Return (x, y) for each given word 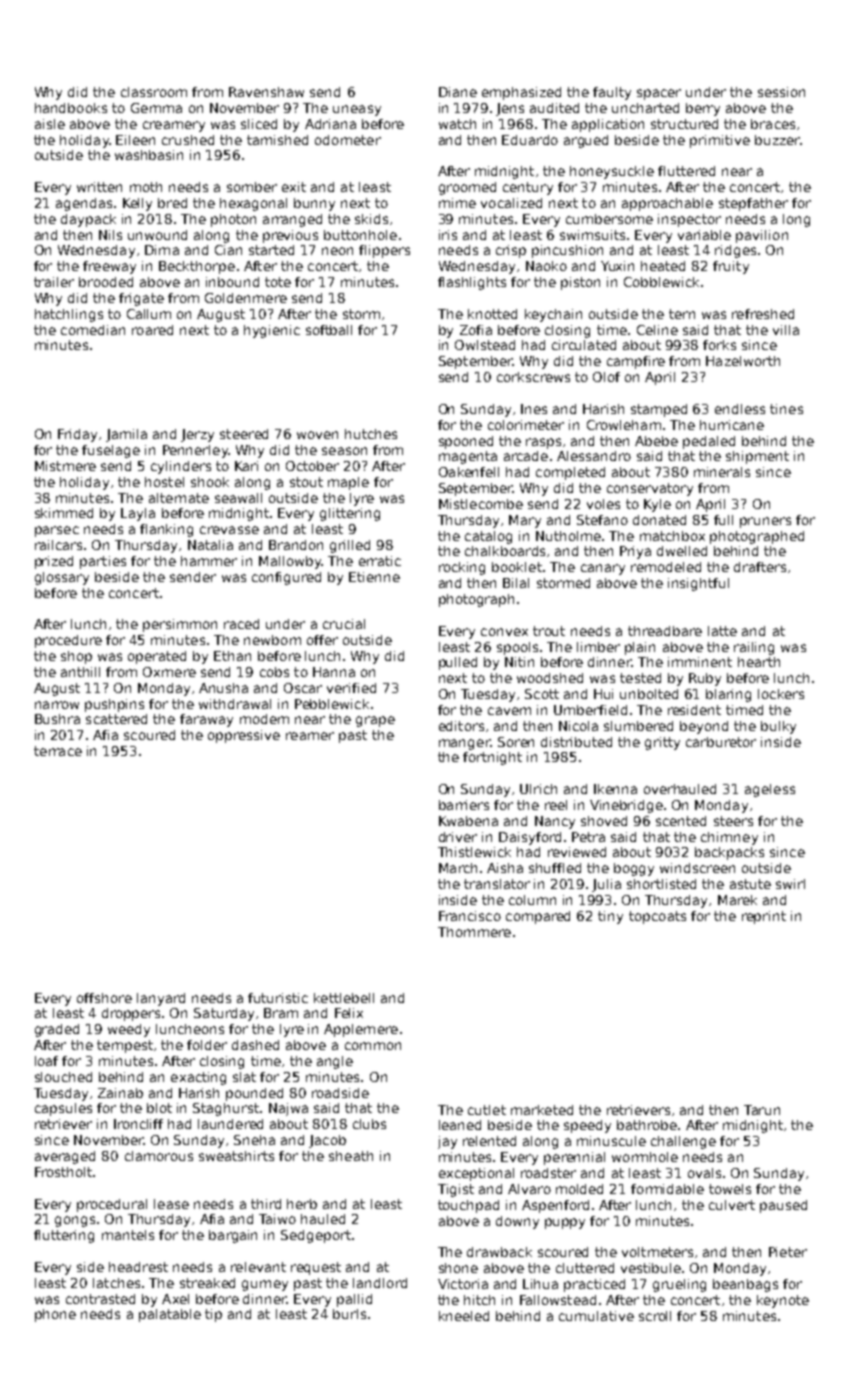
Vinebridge (626, 806)
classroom (154, 92)
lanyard (161, 999)
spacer (659, 94)
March (458, 868)
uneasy (357, 110)
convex (504, 632)
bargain (233, 1236)
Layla (138, 514)
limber (598, 647)
